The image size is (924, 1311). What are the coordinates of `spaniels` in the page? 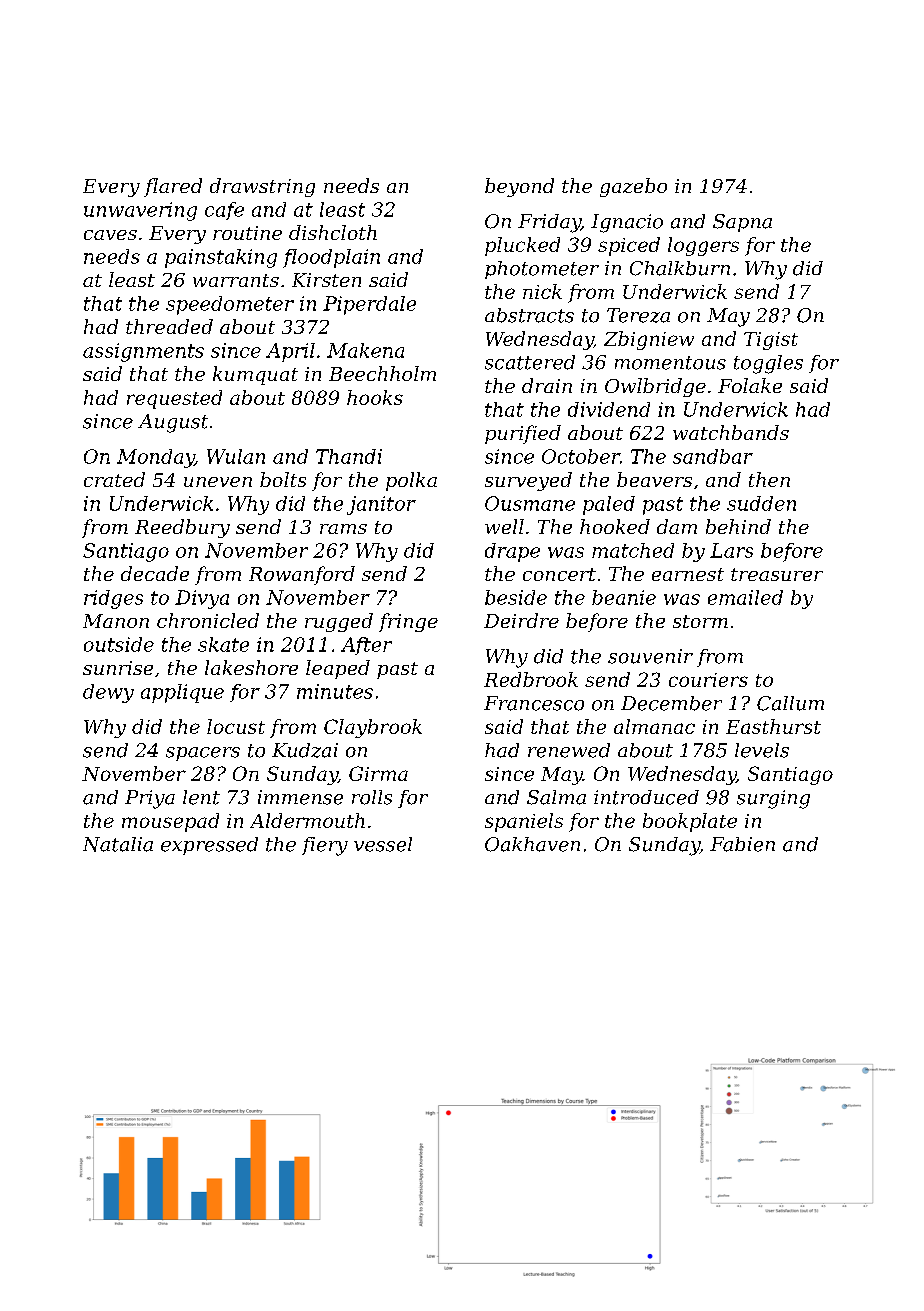 It's located at (524, 822).
